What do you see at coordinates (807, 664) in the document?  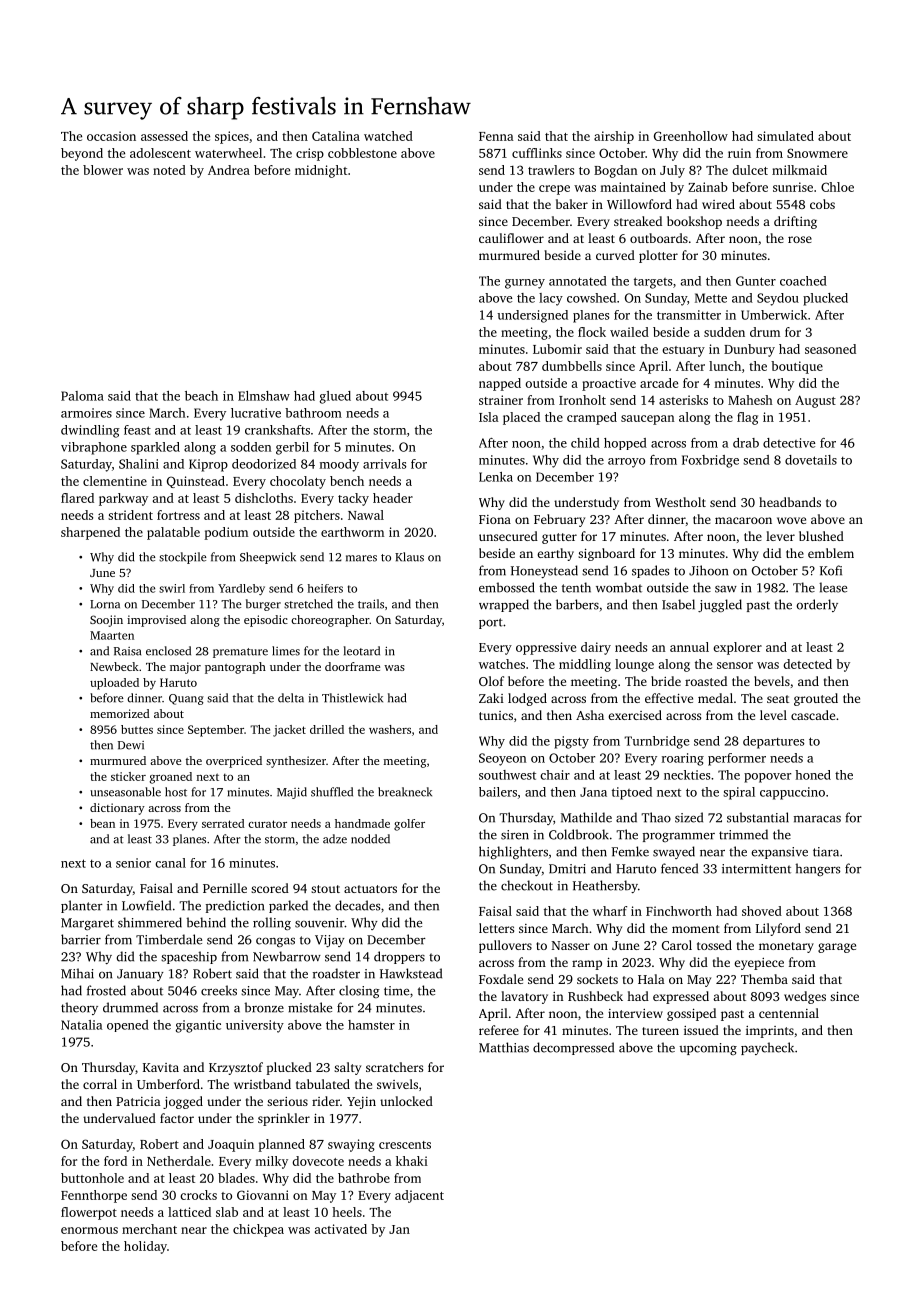 I see `detected` at bounding box center [807, 664].
